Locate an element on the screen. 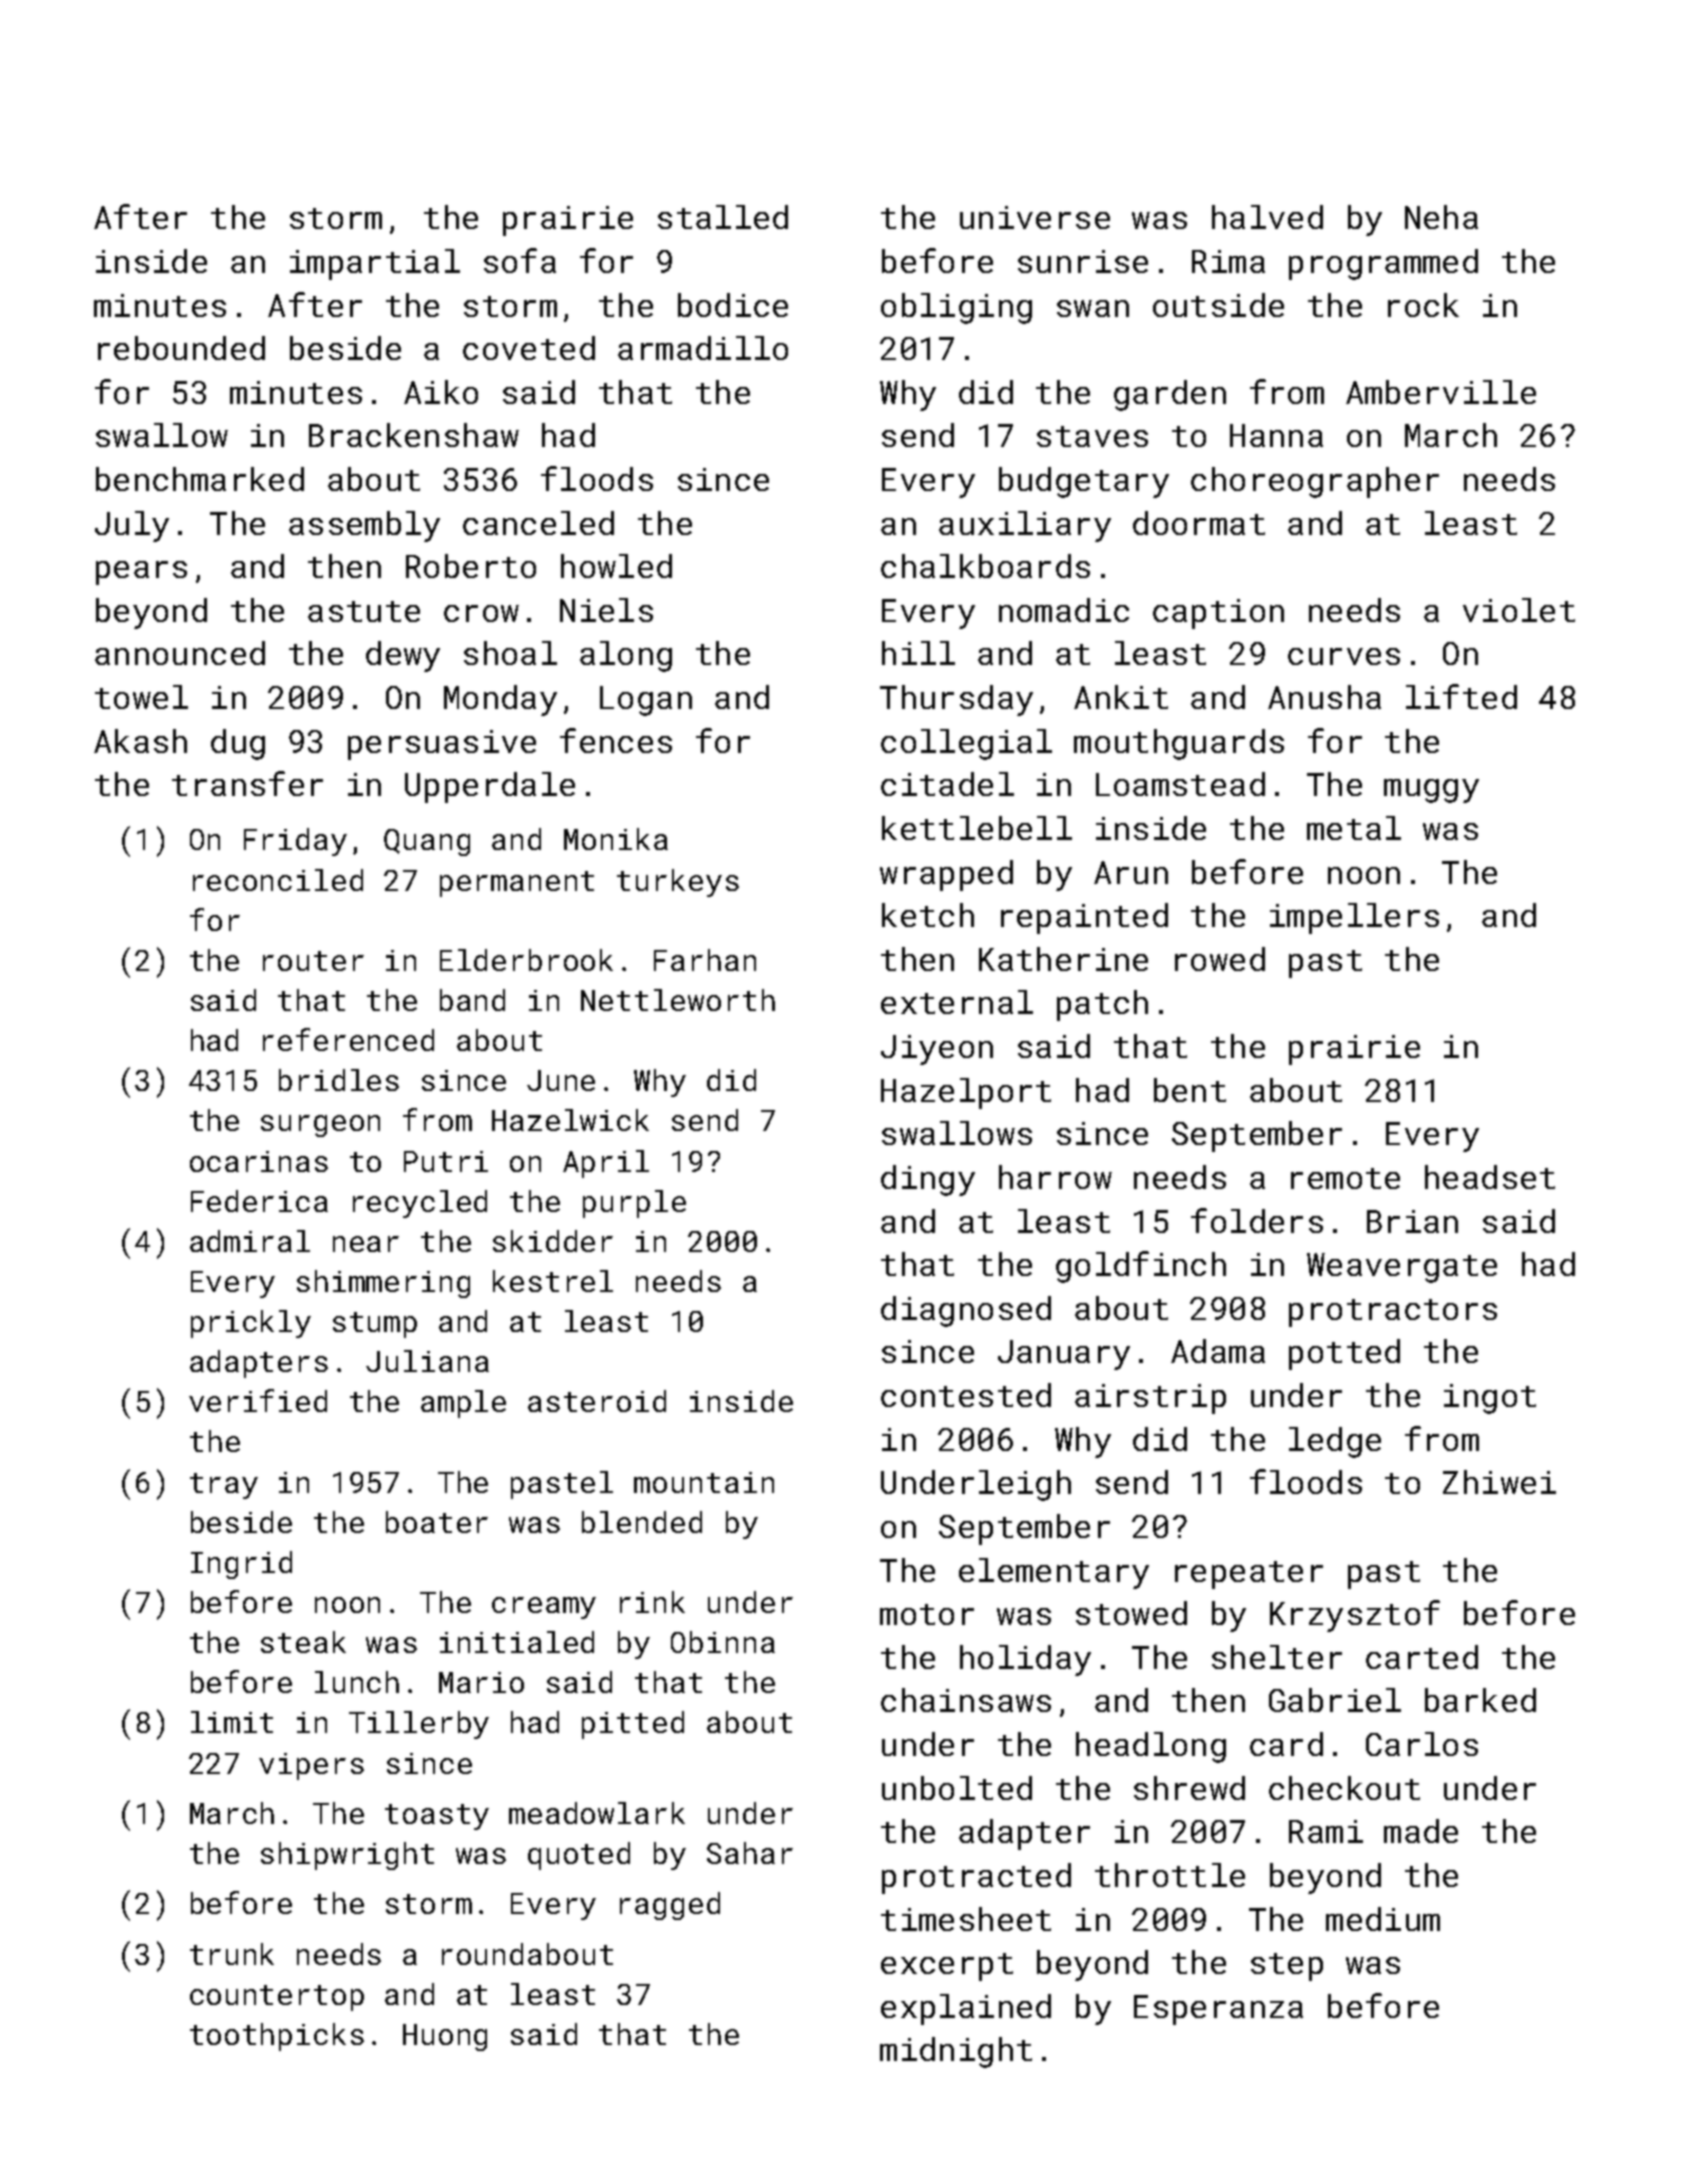 The height and width of the screenshot is (2178, 1683). unbolted is located at coordinates (957, 1788).
